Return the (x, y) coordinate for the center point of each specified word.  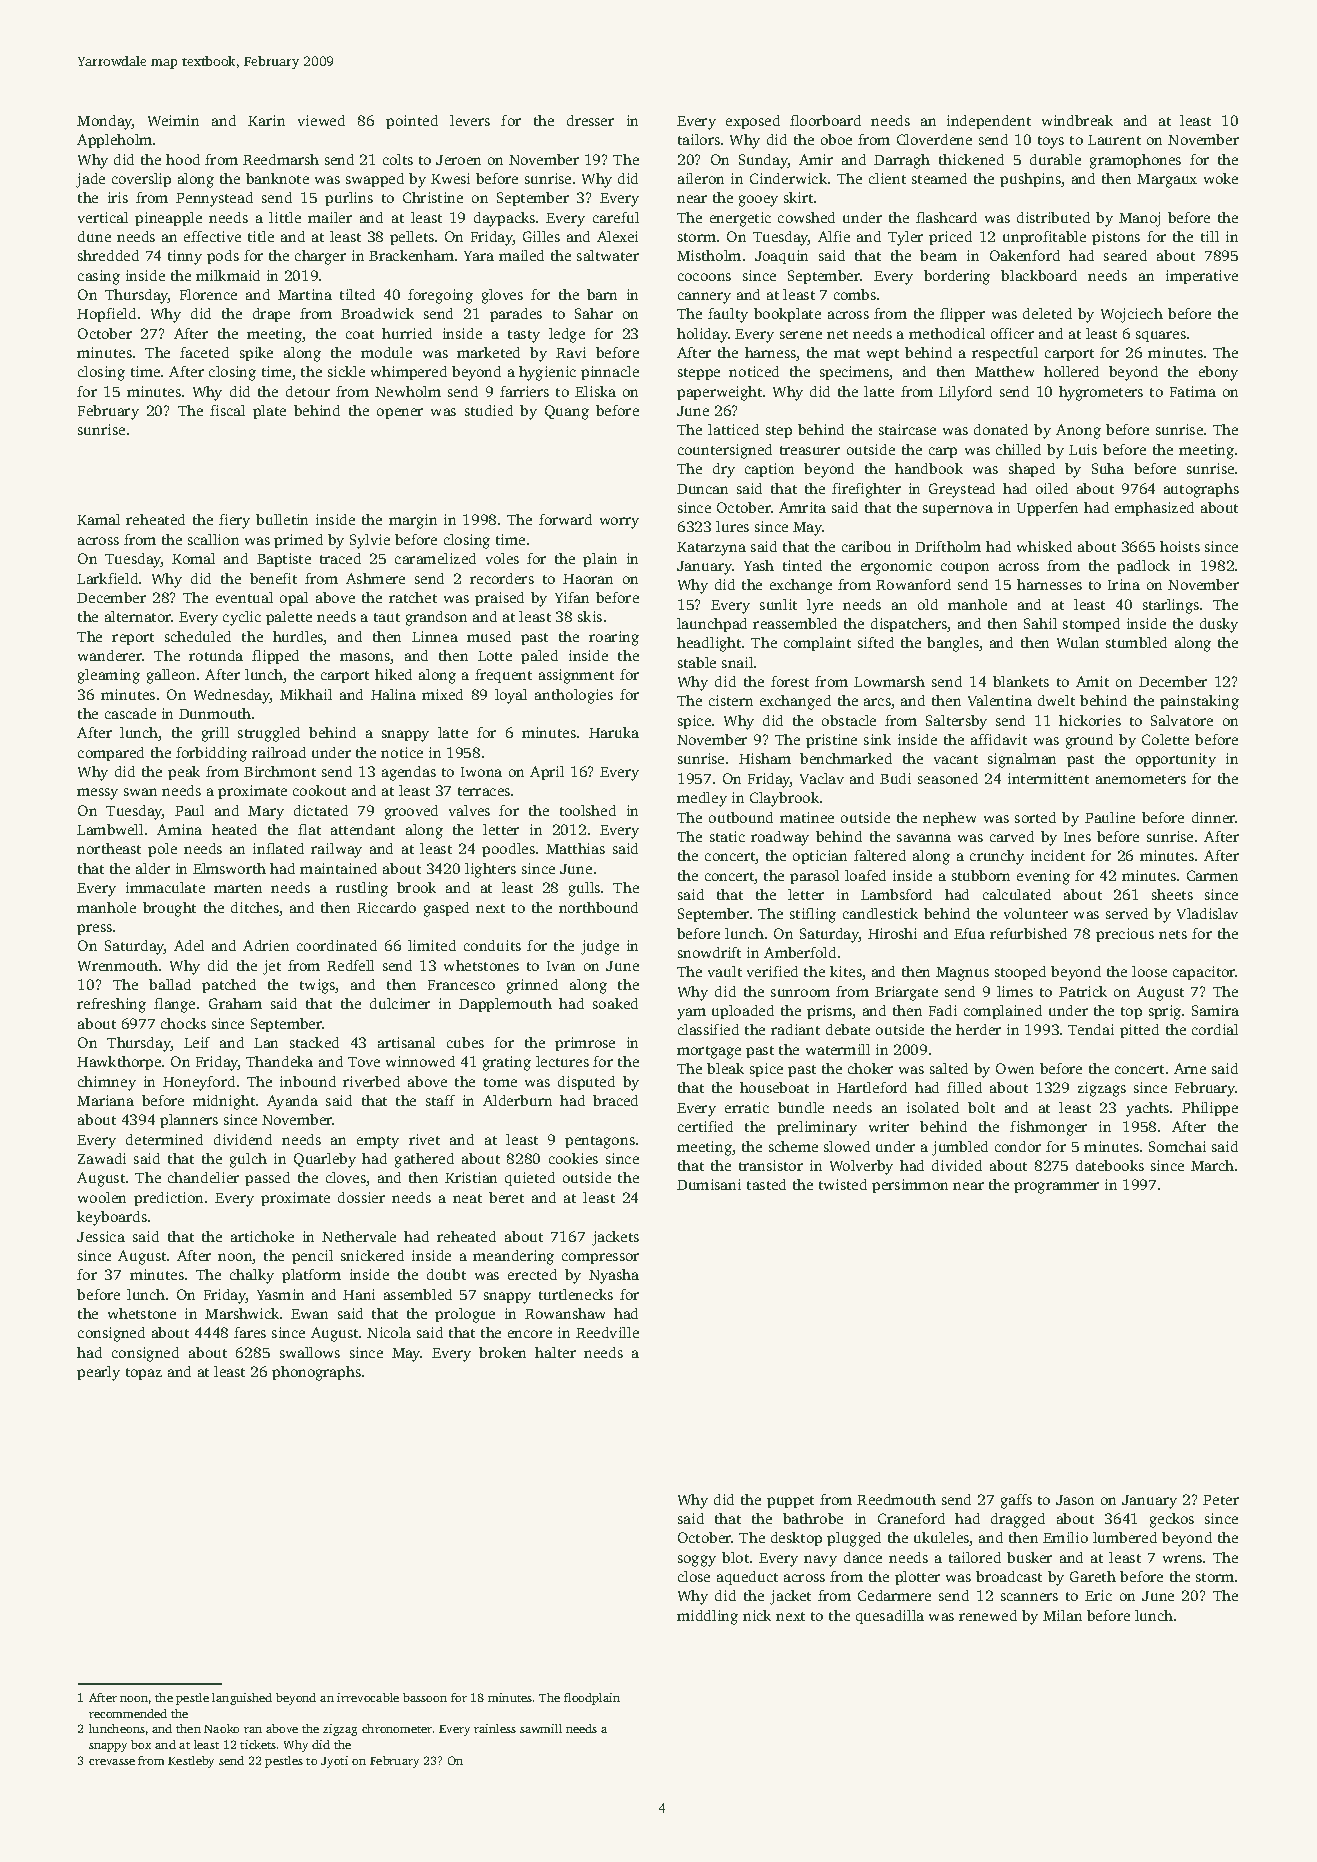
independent (989, 122)
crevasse (112, 1762)
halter (555, 1352)
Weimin (173, 120)
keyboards (112, 1218)
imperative (1202, 277)
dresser (590, 120)
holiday (702, 335)
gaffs (1016, 1501)
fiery (234, 521)
